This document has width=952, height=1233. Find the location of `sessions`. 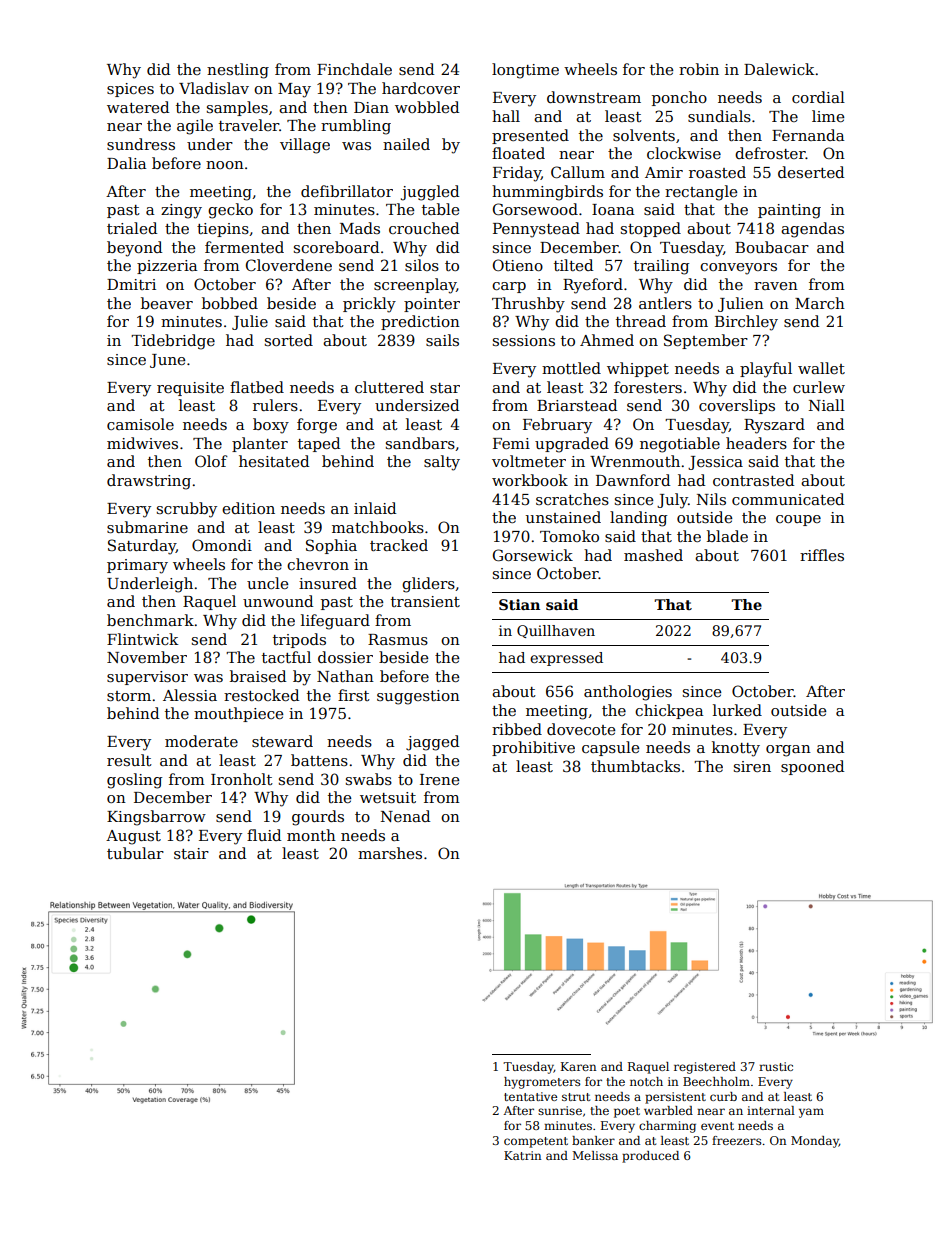

sessions is located at coordinates (524, 340).
